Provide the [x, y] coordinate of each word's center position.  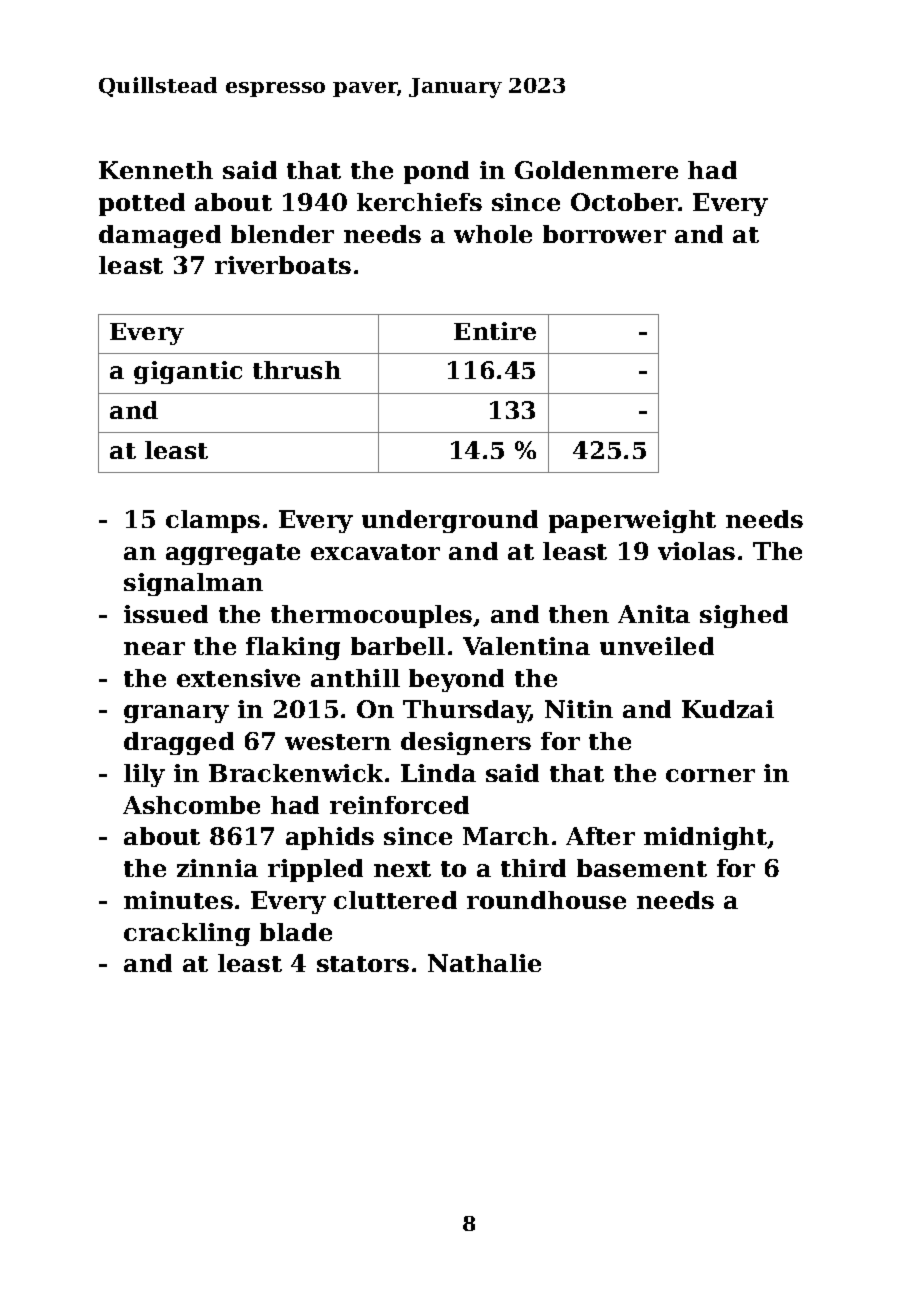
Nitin [579, 709]
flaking [293, 648]
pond [436, 172]
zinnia [217, 868]
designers [466, 743]
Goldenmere [596, 170]
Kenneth [156, 170]
